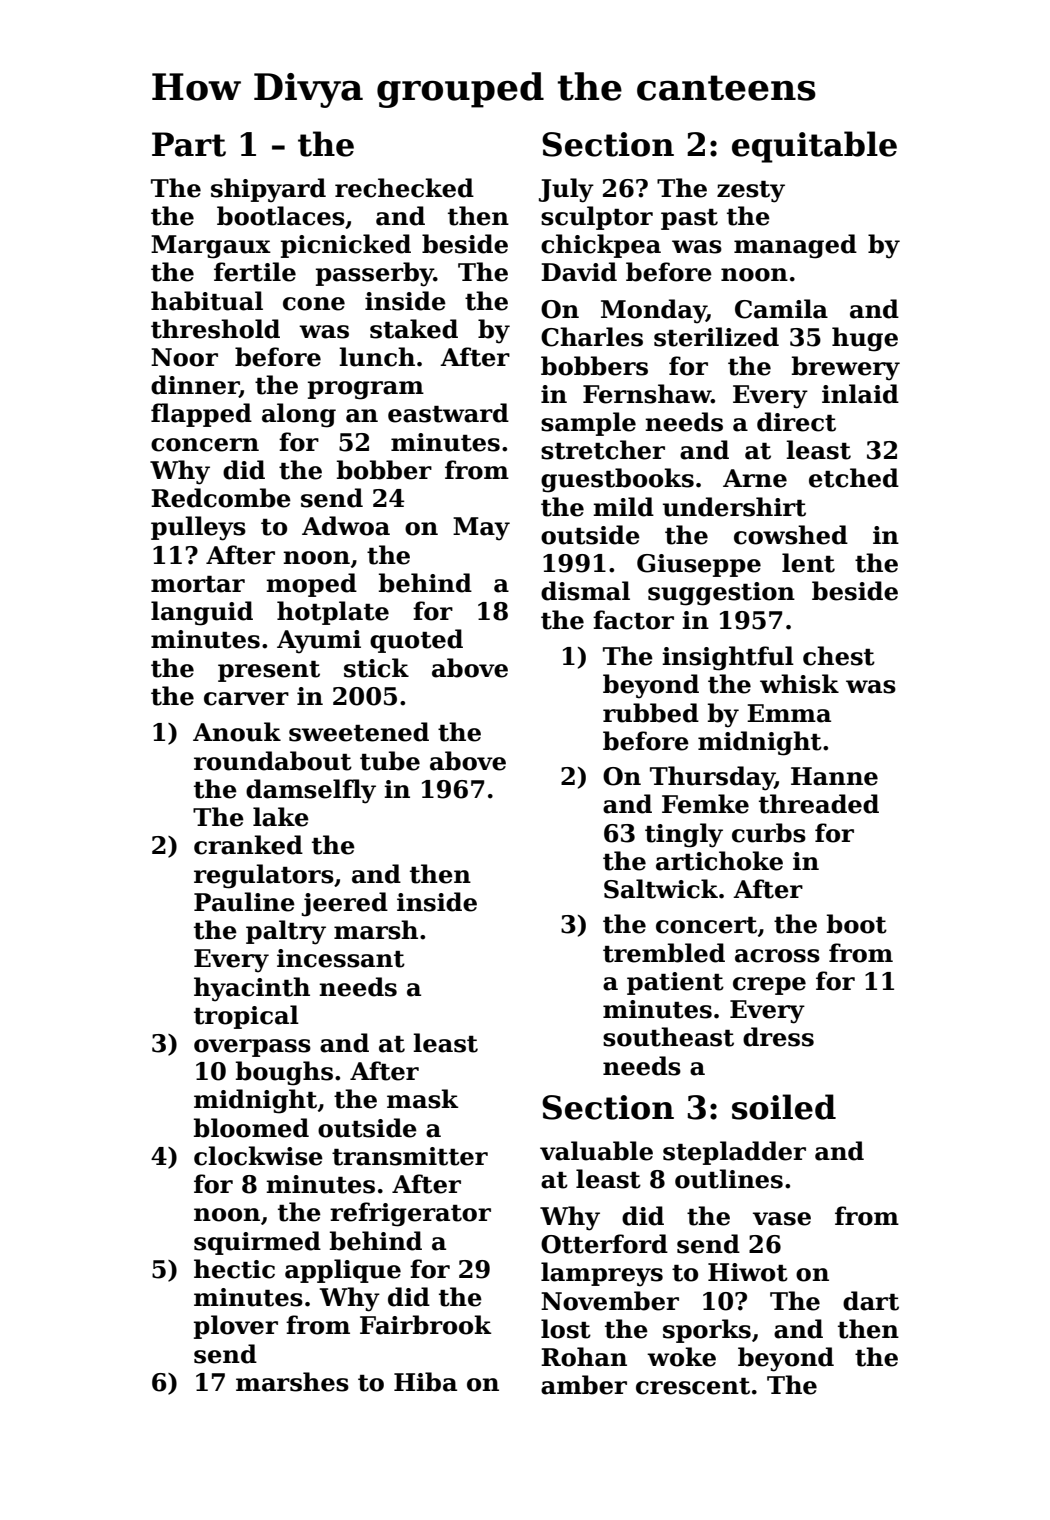  I want to click on curbs, so click(769, 833).
